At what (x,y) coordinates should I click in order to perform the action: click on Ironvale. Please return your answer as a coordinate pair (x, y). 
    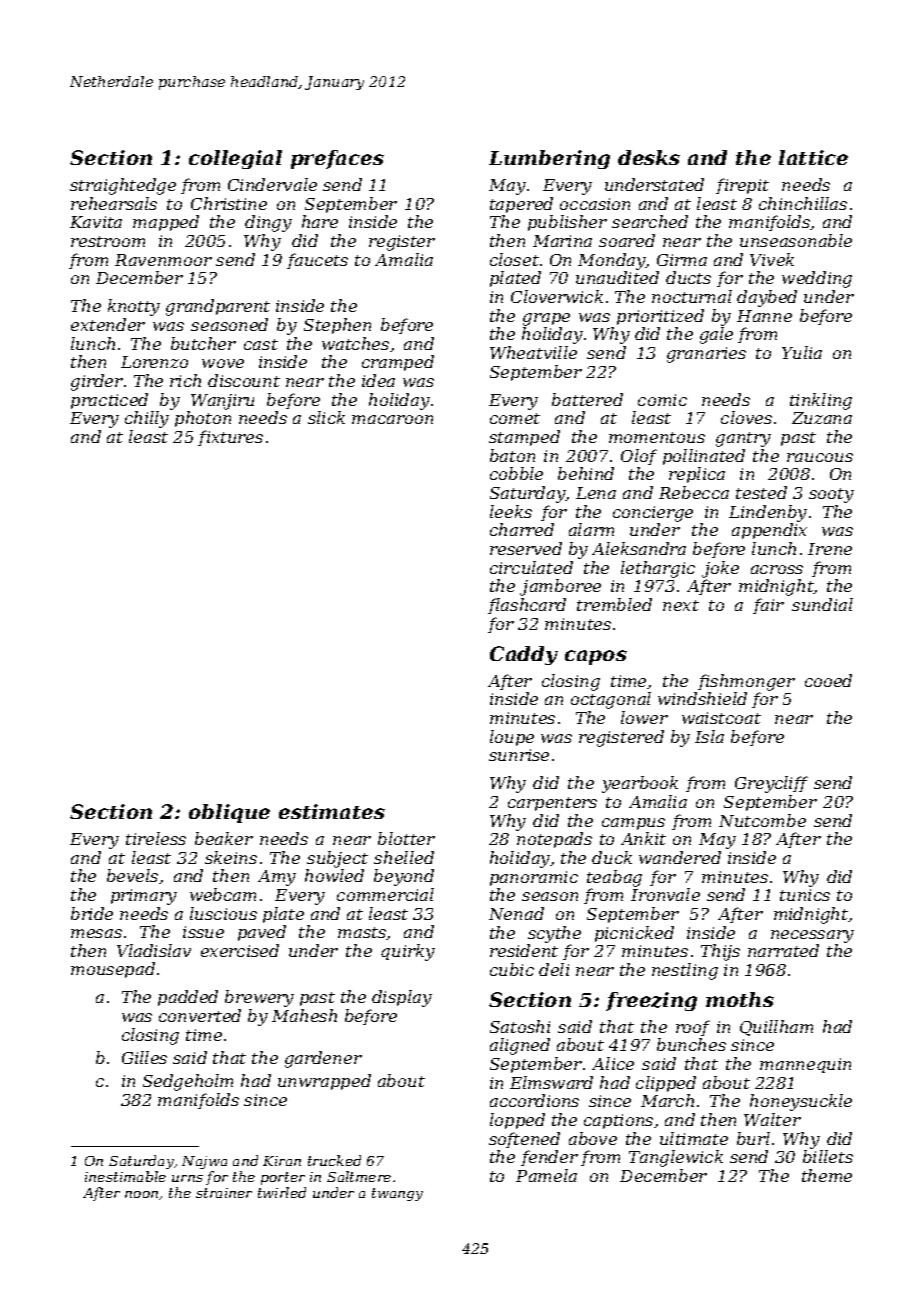
    Looking at the image, I should click on (665, 894).
